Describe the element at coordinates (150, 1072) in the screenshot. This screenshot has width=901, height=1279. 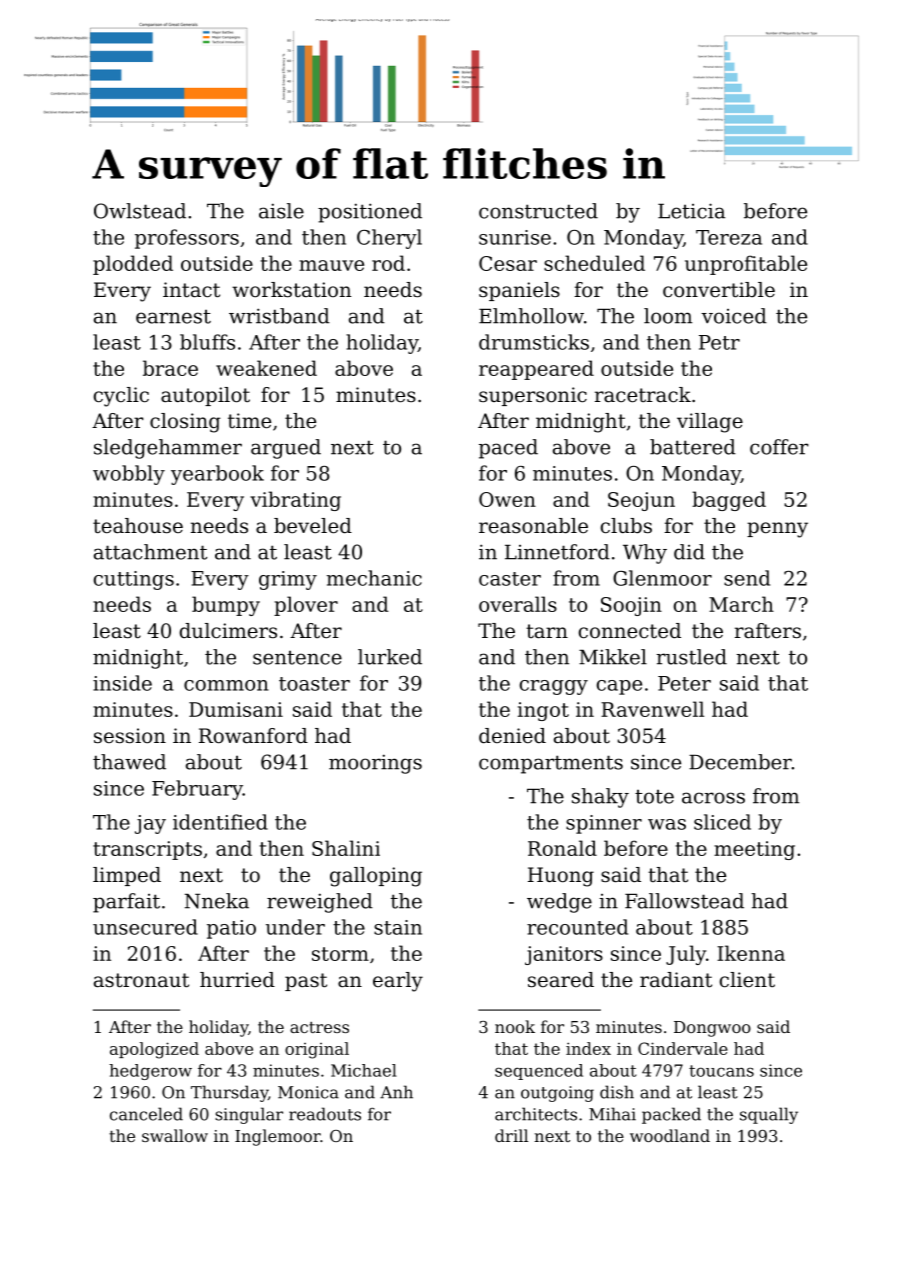
I see `hedgerow` at that location.
